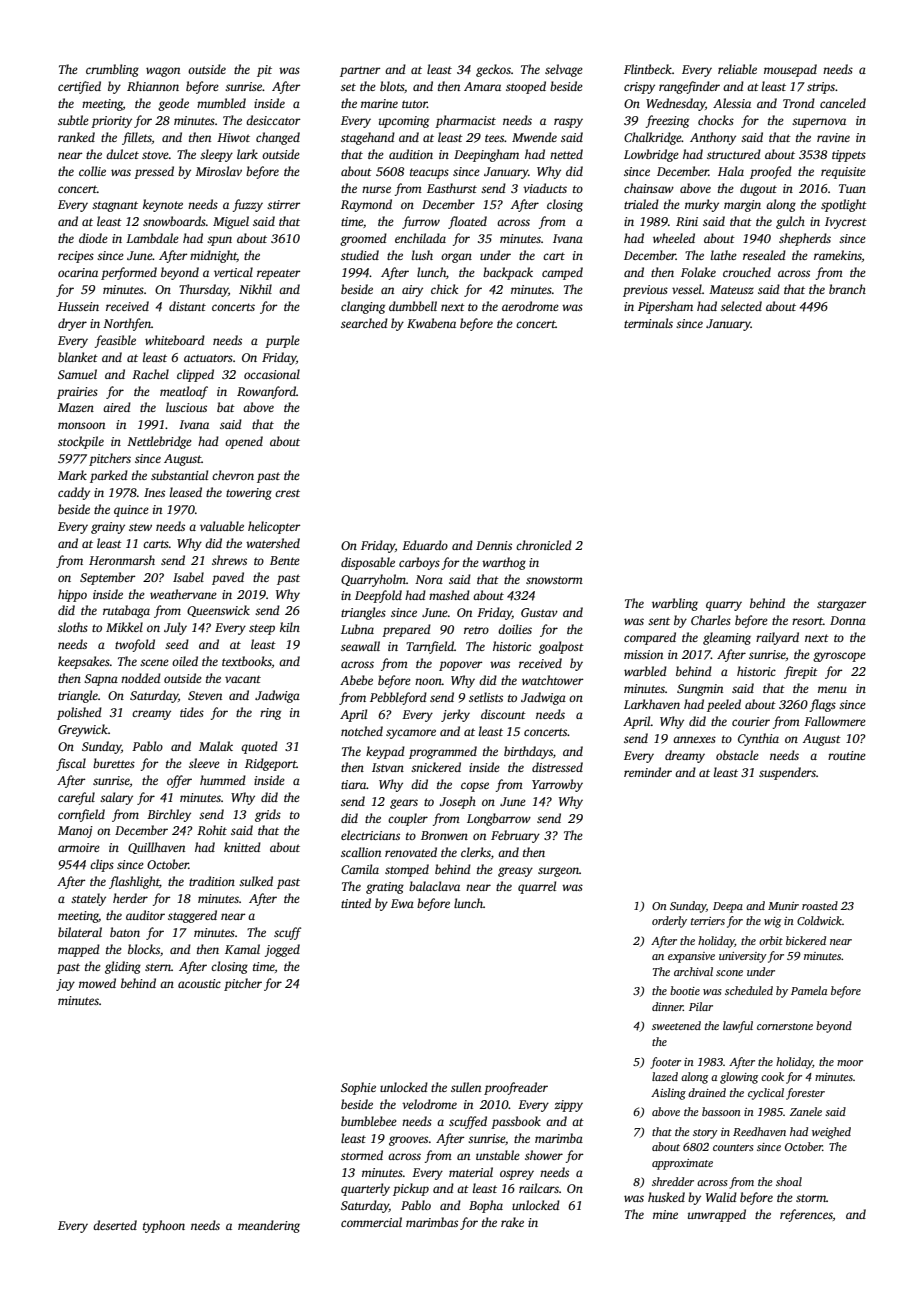  I want to click on keepsakes, so click(84, 662).
